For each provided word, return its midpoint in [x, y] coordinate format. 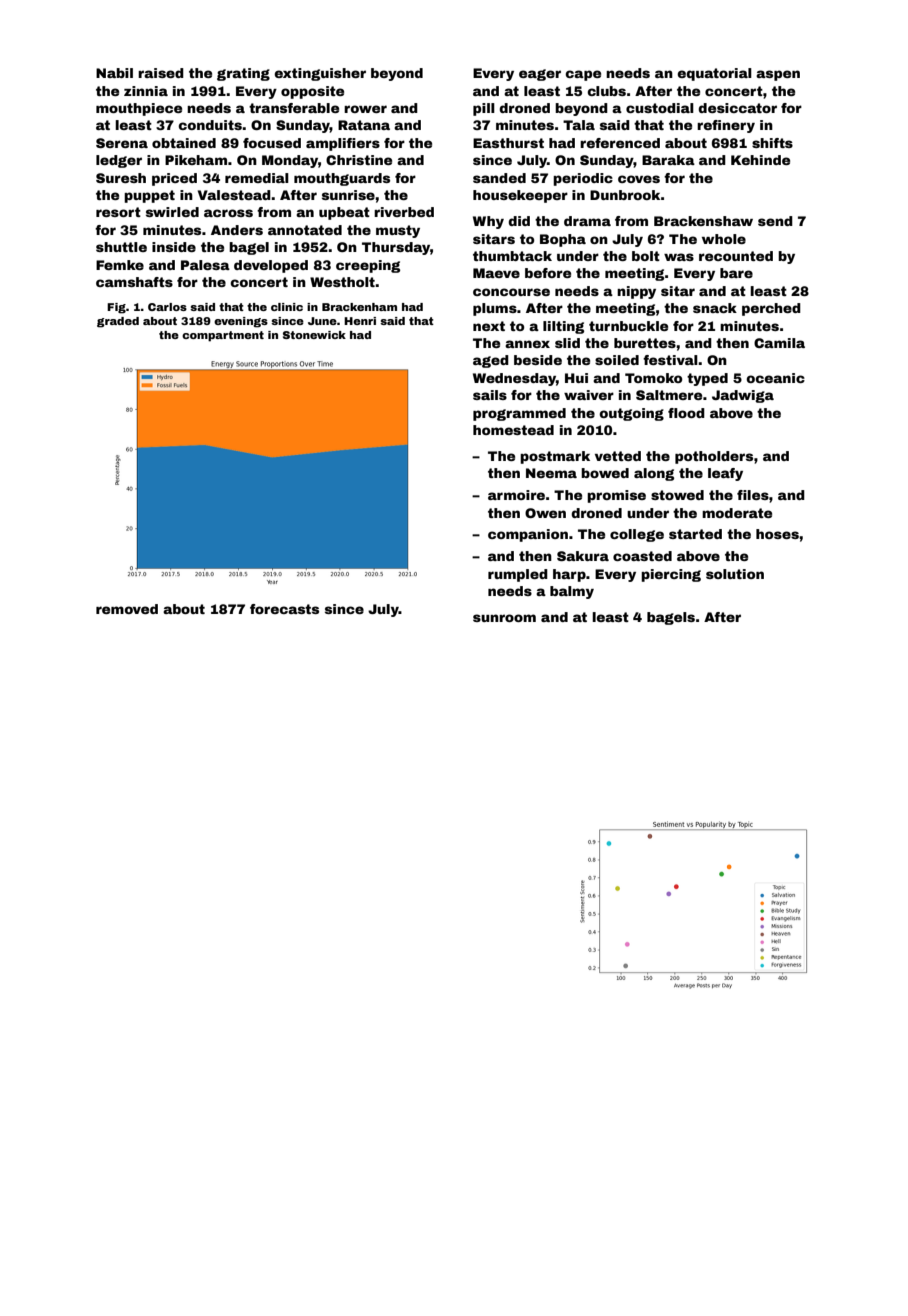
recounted [736, 256]
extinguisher [320, 74]
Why [488, 222]
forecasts [284, 609]
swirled [172, 212]
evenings [241, 322]
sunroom [504, 618]
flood [686, 413]
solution [735, 574]
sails [490, 395]
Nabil [114, 73]
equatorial [714, 74]
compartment [223, 336]
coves [639, 179]
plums [495, 309]
